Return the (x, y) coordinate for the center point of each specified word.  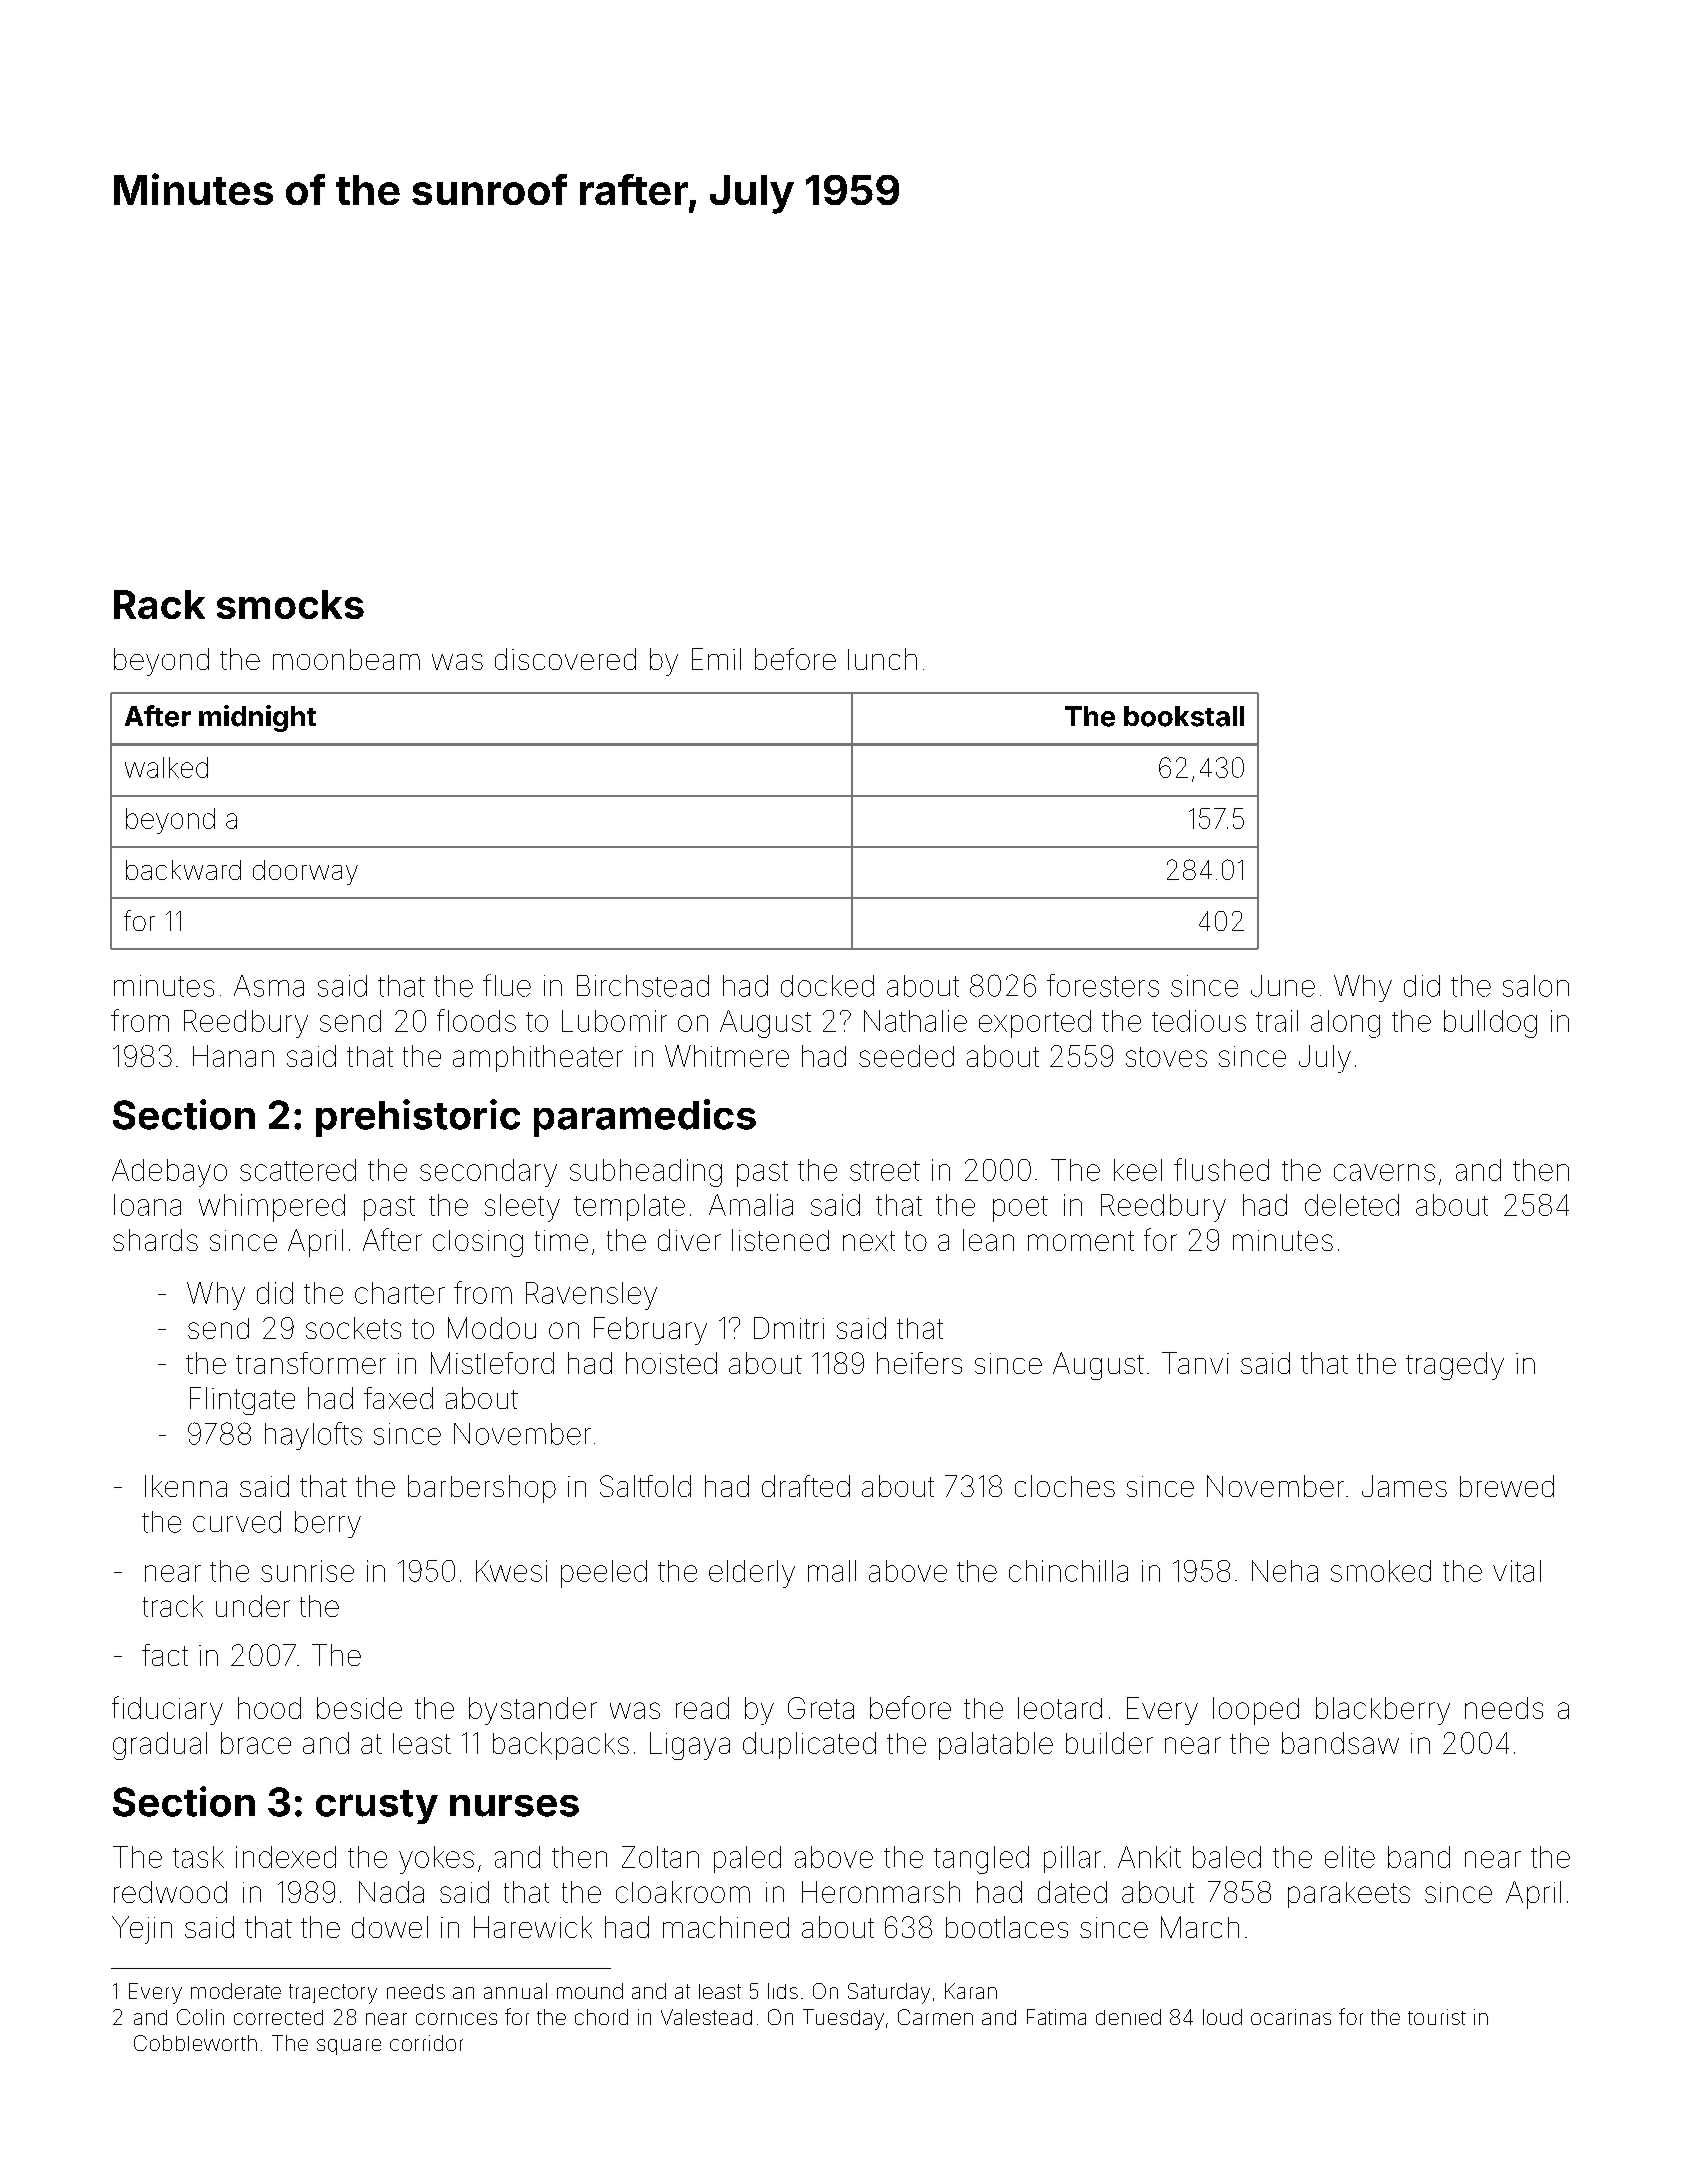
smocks (290, 604)
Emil (716, 659)
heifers (919, 1363)
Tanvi (1195, 1363)
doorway (305, 872)
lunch (882, 659)
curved (237, 1522)
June (1283, 986)
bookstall (1184, 716)
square (349, 2047)
